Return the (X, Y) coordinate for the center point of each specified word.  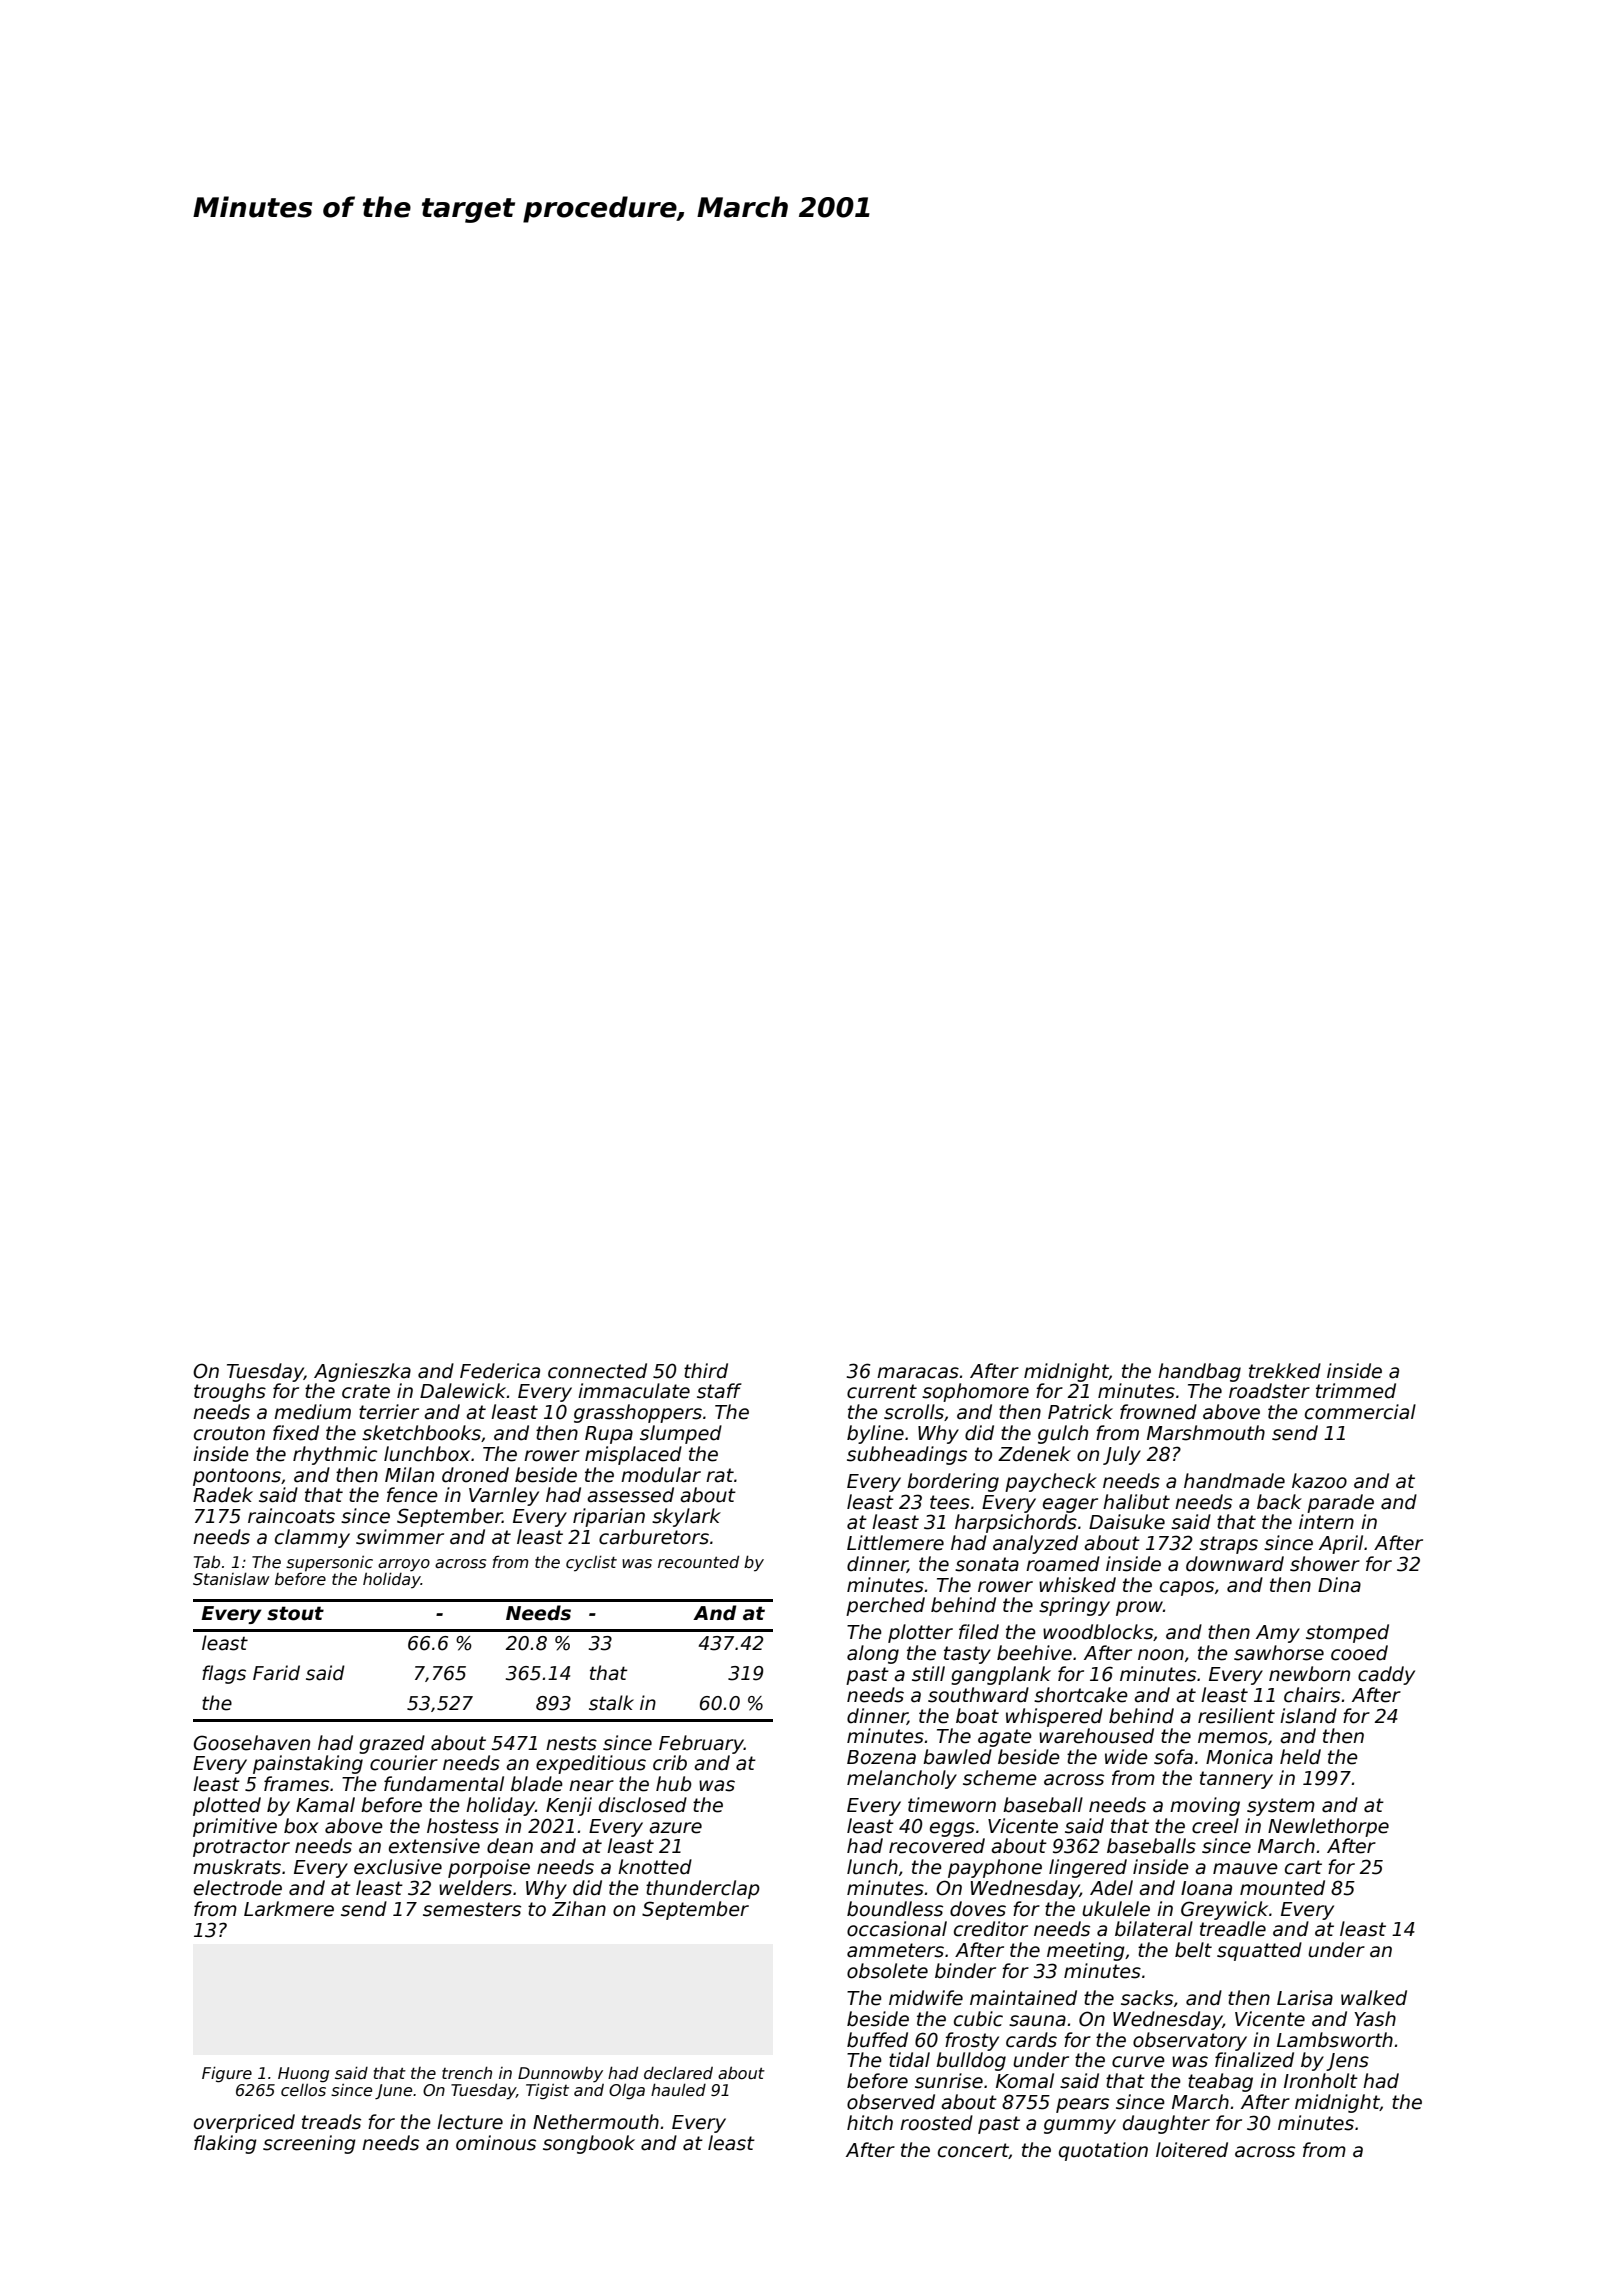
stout (295, 1613)
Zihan (579, 1909)
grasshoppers (638, 1413)
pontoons (237, 1477)
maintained (1023, 1998)
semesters (472, 1909)
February (701, 1744)
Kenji (569, 1806)
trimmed (1356, 1391)
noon (1161, 1655)
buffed (877, 2040)
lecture (470, 2122)
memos (1233, 1738)
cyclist (591, 1563)
